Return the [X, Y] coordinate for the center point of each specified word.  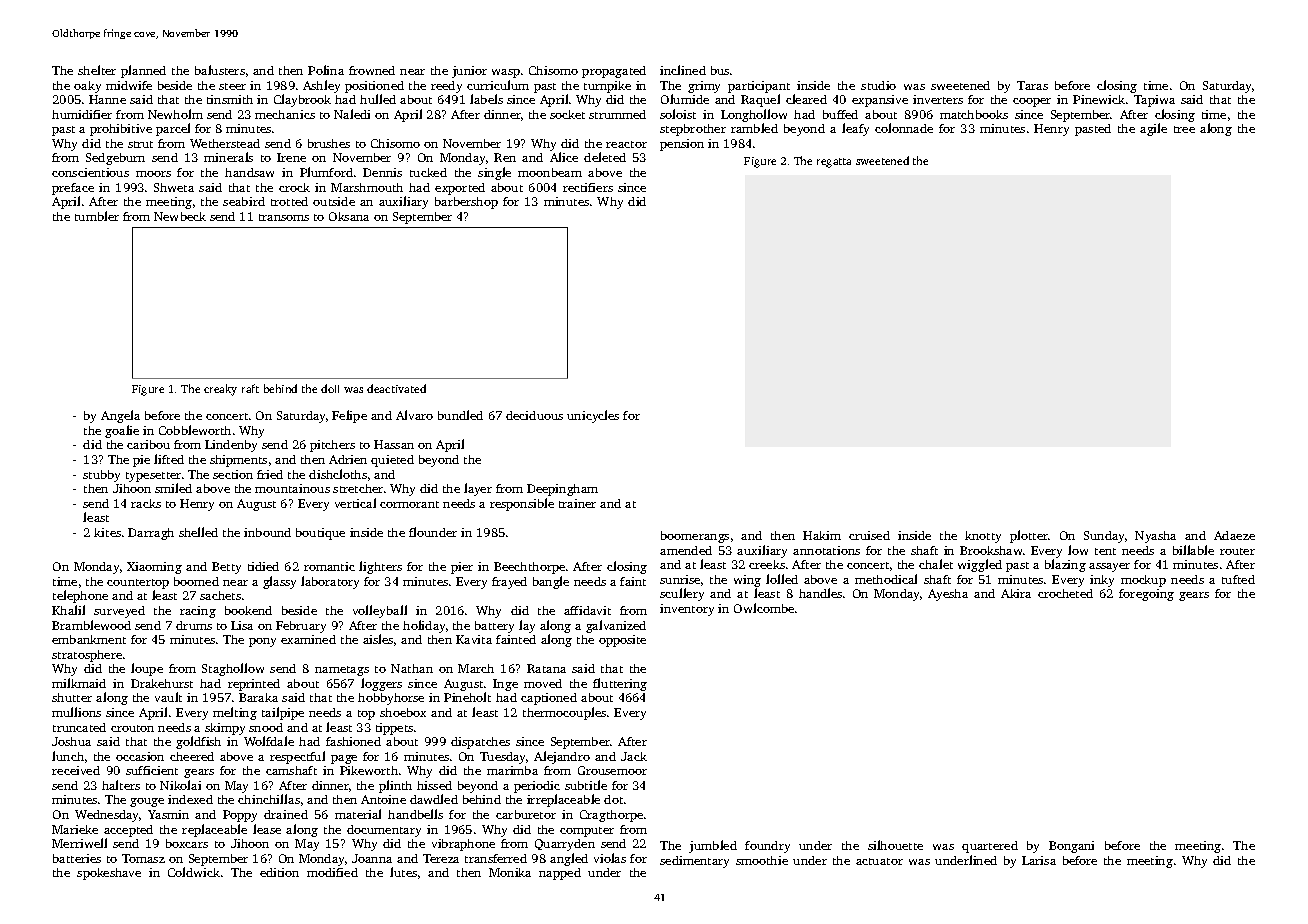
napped [560, 874]
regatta [834, 163]
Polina [326, 70]
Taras [1032, 85]
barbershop [466, 203]
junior [469, 72]
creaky [220, 390]
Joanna [372, 858]
